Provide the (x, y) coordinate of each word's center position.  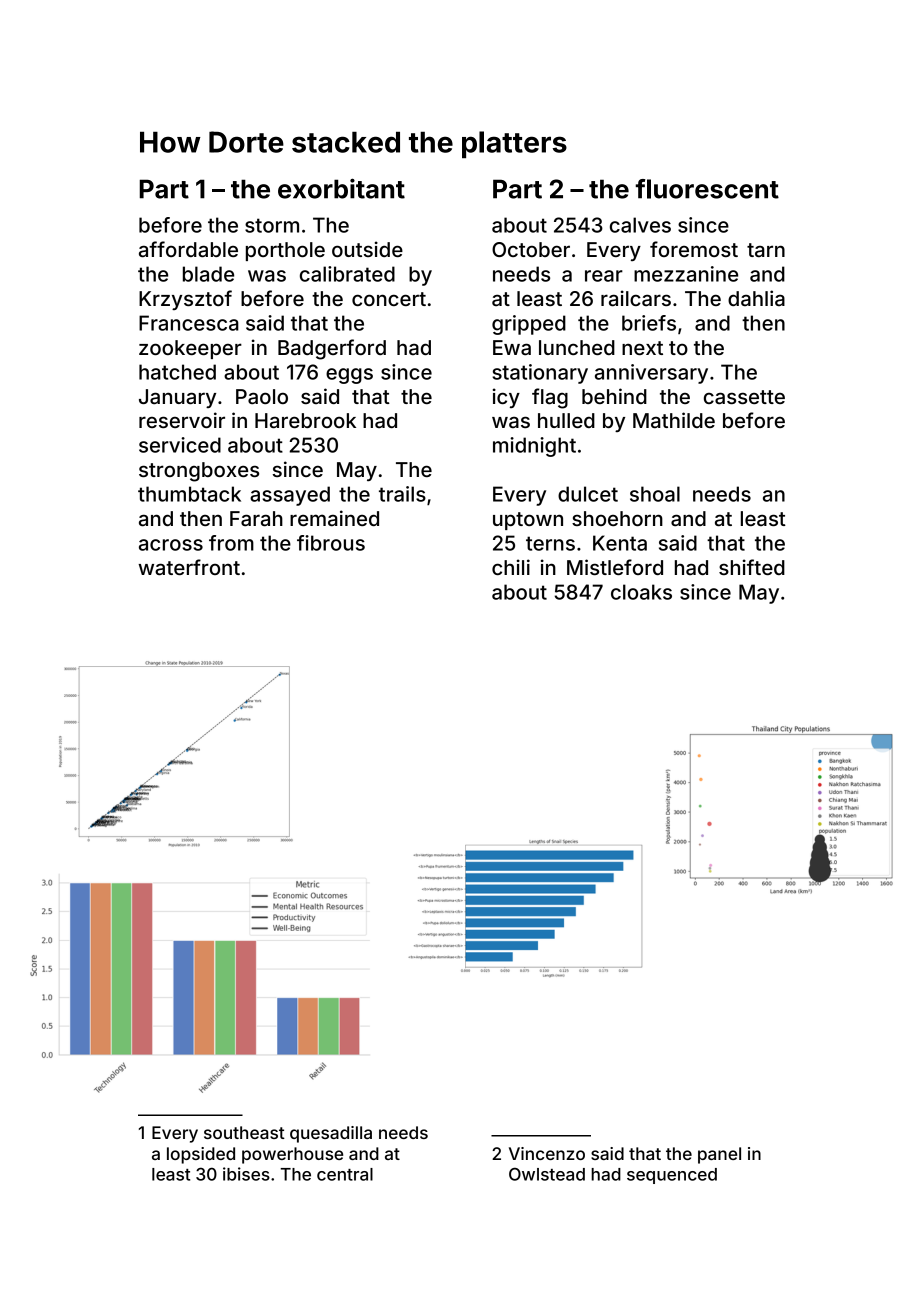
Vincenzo (547, 1153)
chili (511, 567)
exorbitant (341, 188)
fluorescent (707, 189)
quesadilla (331, 1134)
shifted (752, 567)
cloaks (641, 592)
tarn (766, 250)
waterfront (189, 567)
